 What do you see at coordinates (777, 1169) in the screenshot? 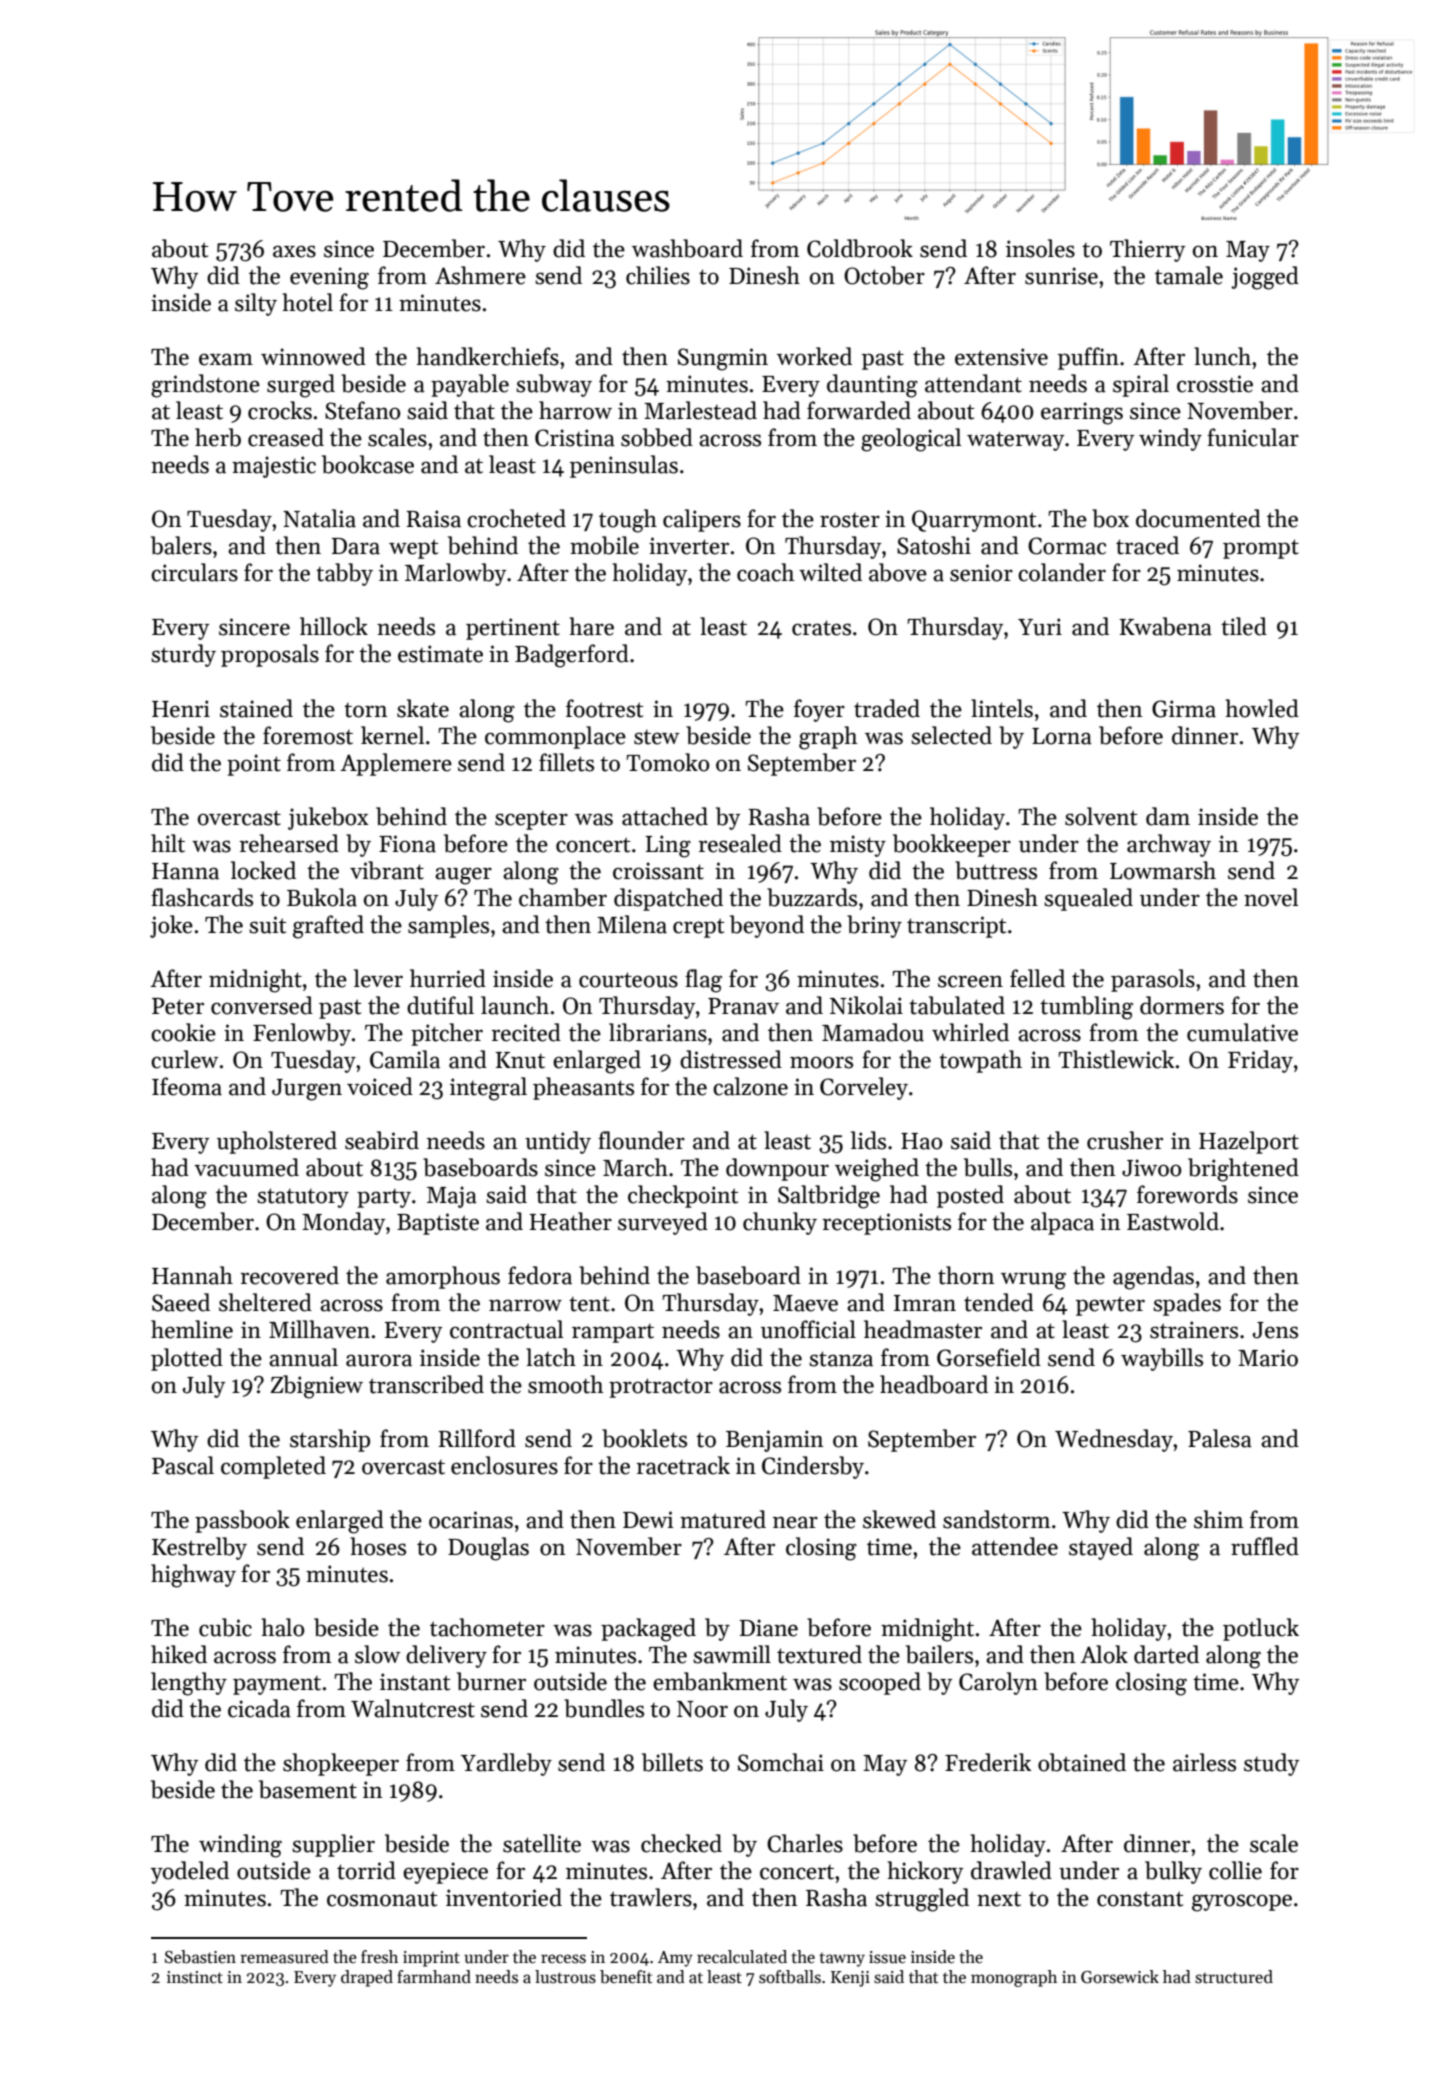
I see `downpour` at bounding box center [777, 1169].
